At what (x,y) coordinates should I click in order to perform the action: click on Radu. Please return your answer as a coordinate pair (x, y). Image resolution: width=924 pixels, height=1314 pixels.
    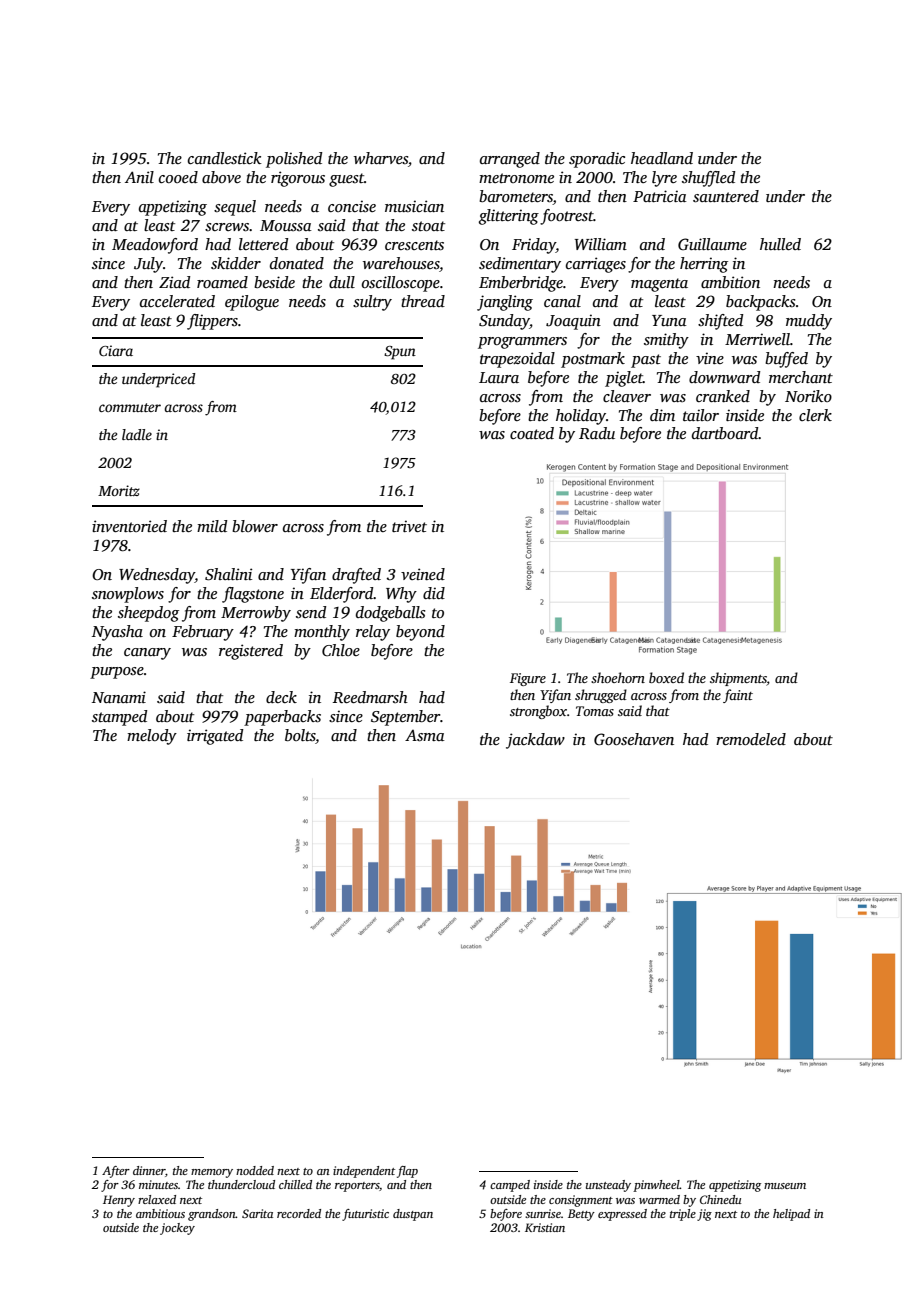
    Looking at the image, I should click on (597, 433).
